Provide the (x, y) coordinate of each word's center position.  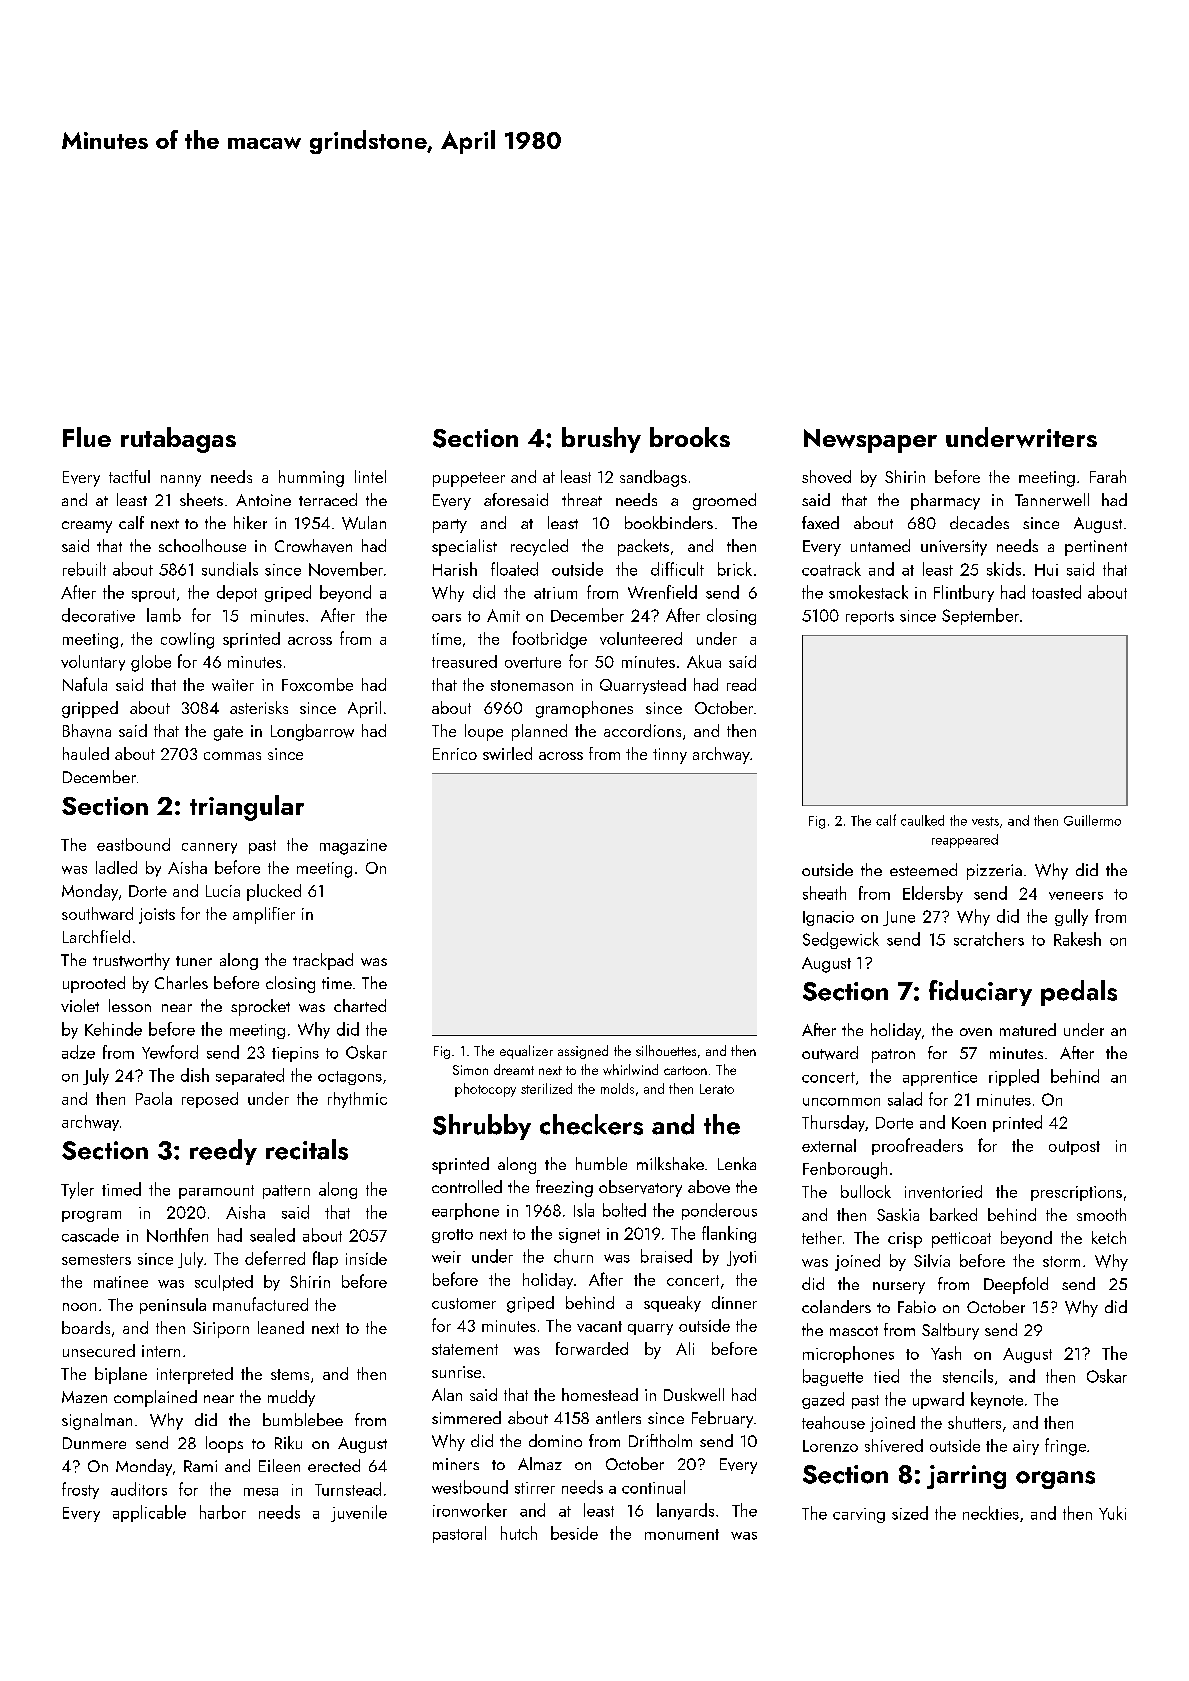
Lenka (737, 1163)
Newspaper (870, 441)
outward (830, 1053)
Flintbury (964, 593)
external (829, 1145)
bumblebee (303, 1419)
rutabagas (178, 440)
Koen (969, 1123)
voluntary (93, 663)
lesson (130, 1005)
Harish (455, 569)
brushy (601, 440)
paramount (216, 1192)
